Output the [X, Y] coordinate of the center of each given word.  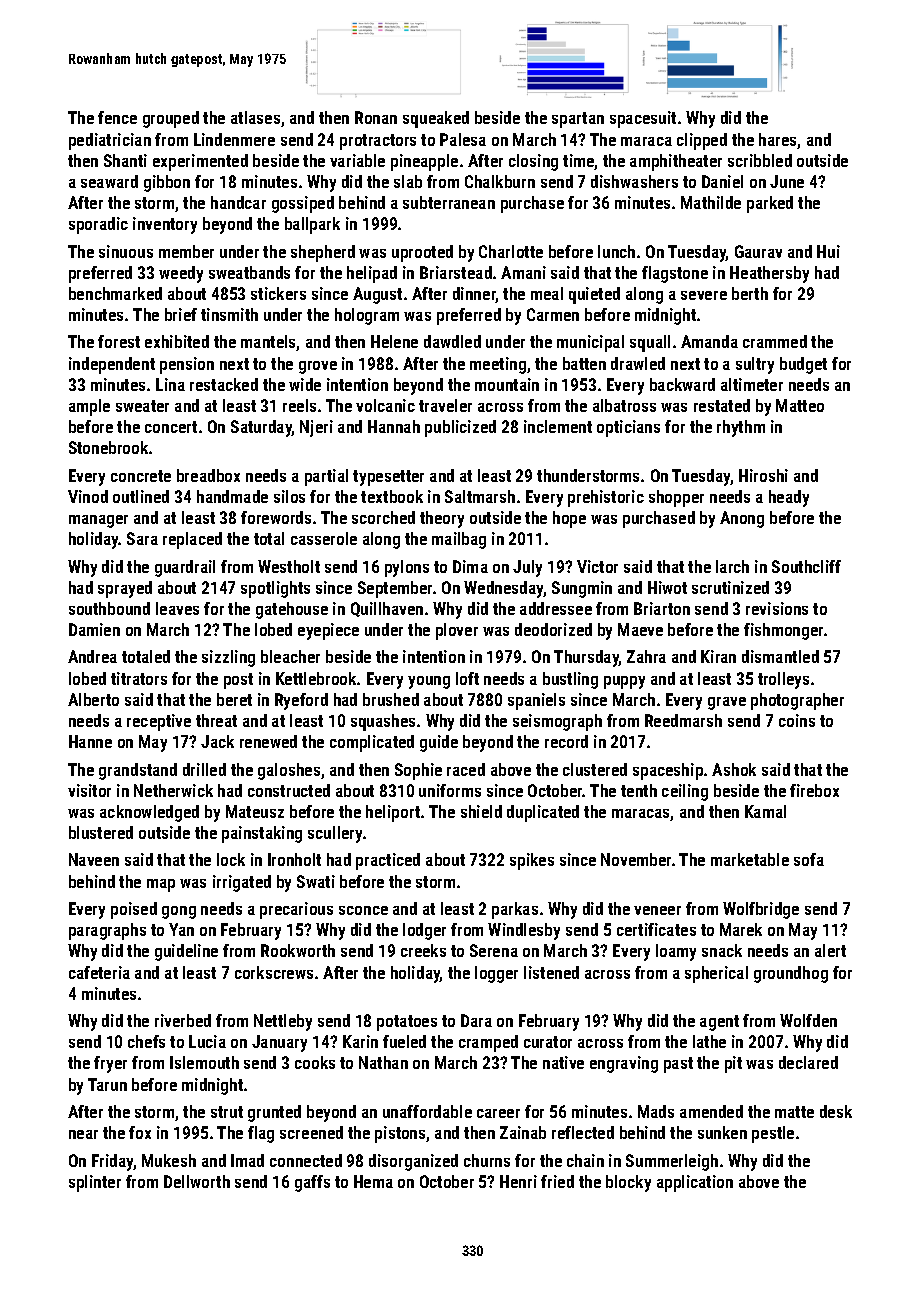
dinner [474, 295]
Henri [518, 1181]
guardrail [185, 568]
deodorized [553, 629]
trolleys [783, 680]
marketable [750, 859]
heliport [393, 813]
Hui [828, 251]
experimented [200, 162]
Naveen [94, 859]
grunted [274, 1113]
